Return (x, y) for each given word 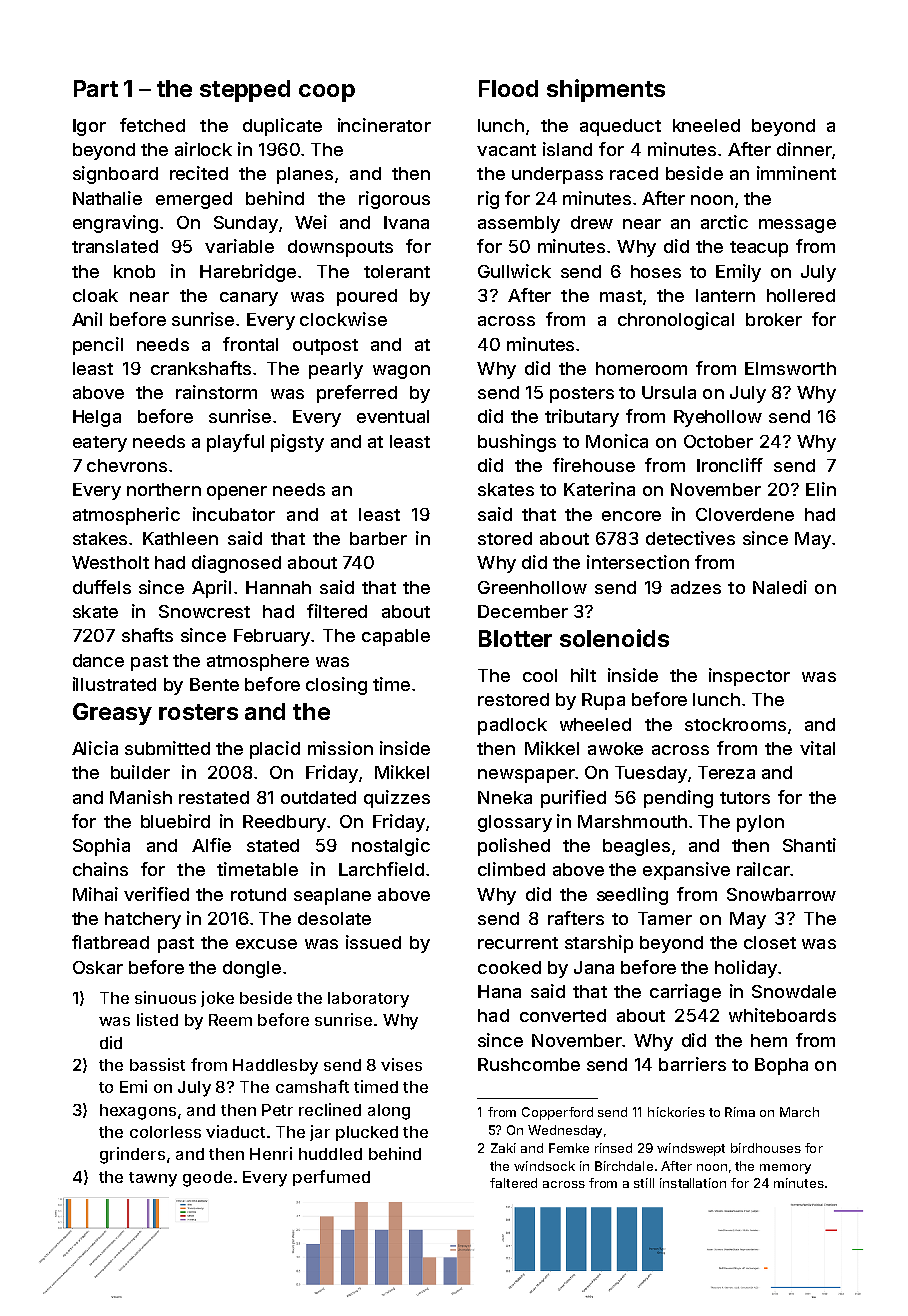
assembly (519, 224)
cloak (95, 295)
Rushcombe (529, 1064)
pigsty (297, 443)
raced (634, 173)
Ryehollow (718, 418)
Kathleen (180, 538)
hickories (676, 1112)
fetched (152, 125)
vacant (506, 150)
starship (599, 944)
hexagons (138, 1112)
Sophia (101, 847)
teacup (759, 249)
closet (770, 942)
